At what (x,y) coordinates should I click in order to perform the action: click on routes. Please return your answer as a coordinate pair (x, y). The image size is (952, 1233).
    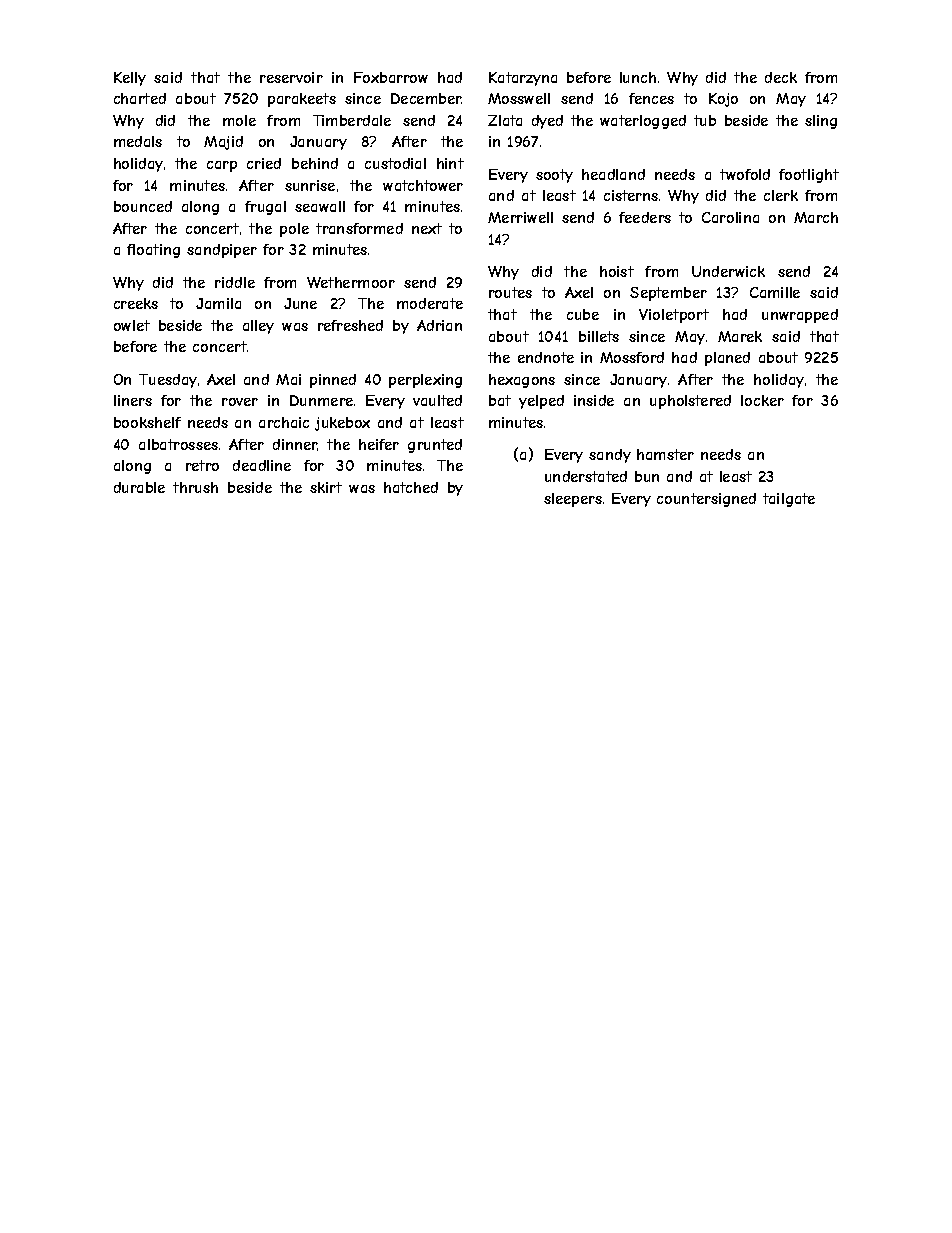
    Looking at the image, I should click on (510, 292).
